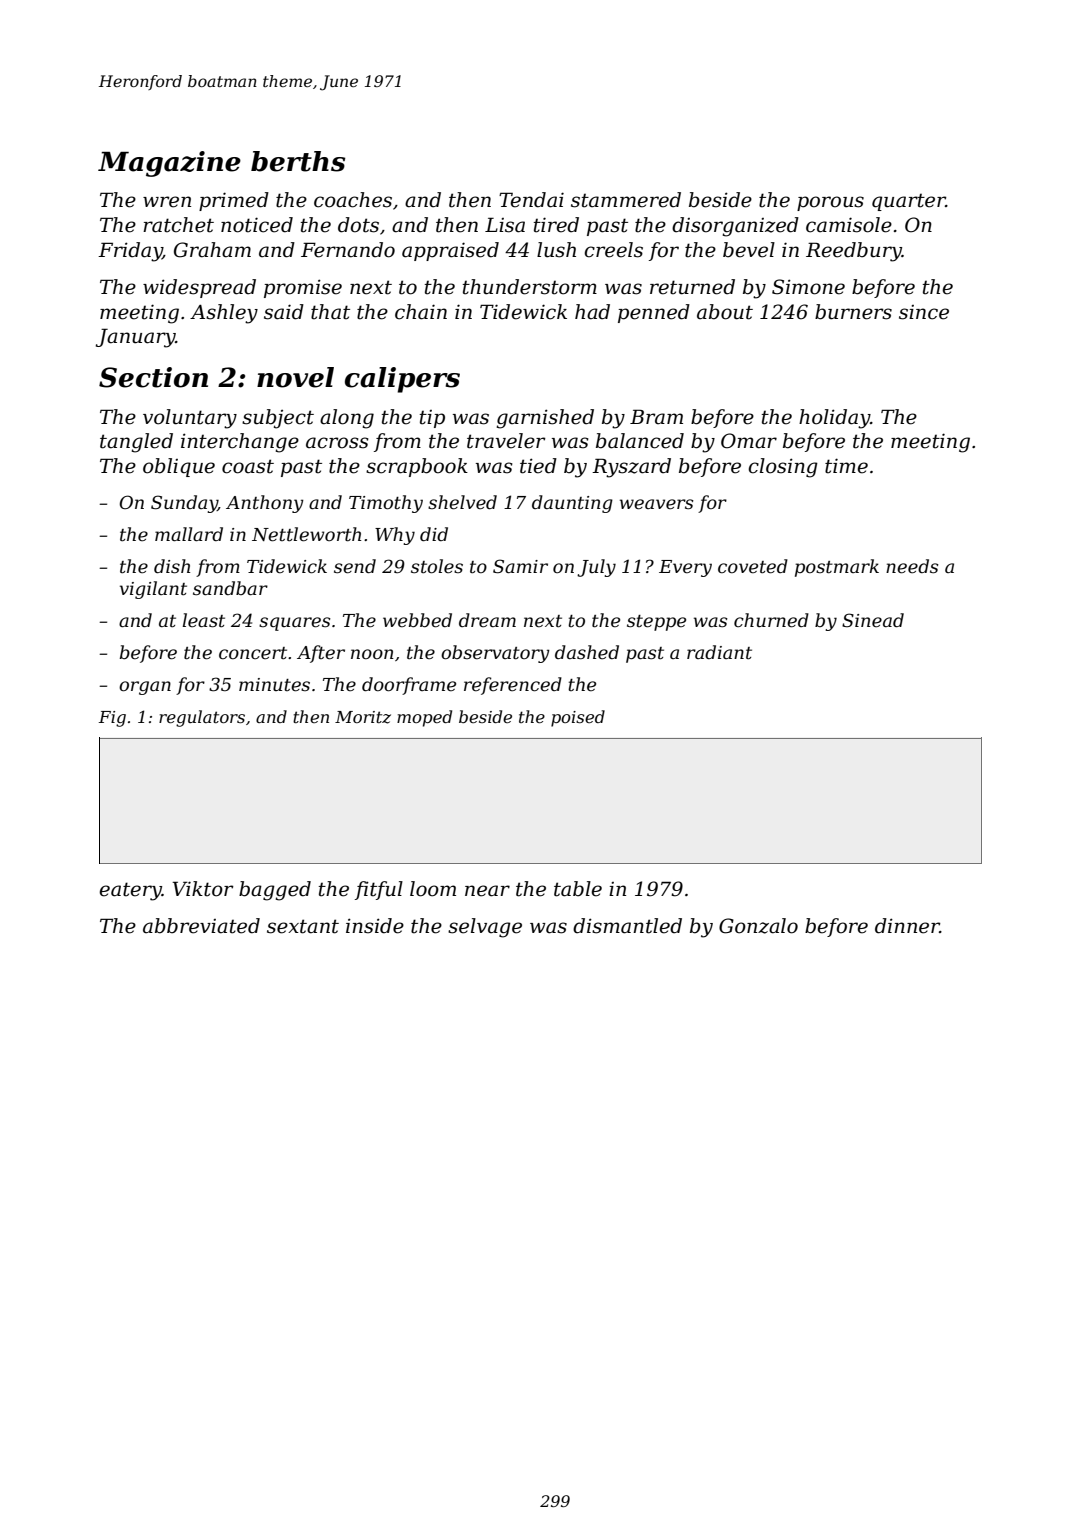 This document has width=1081, height=1536. I want to click on Friday, so click(130, 252).
